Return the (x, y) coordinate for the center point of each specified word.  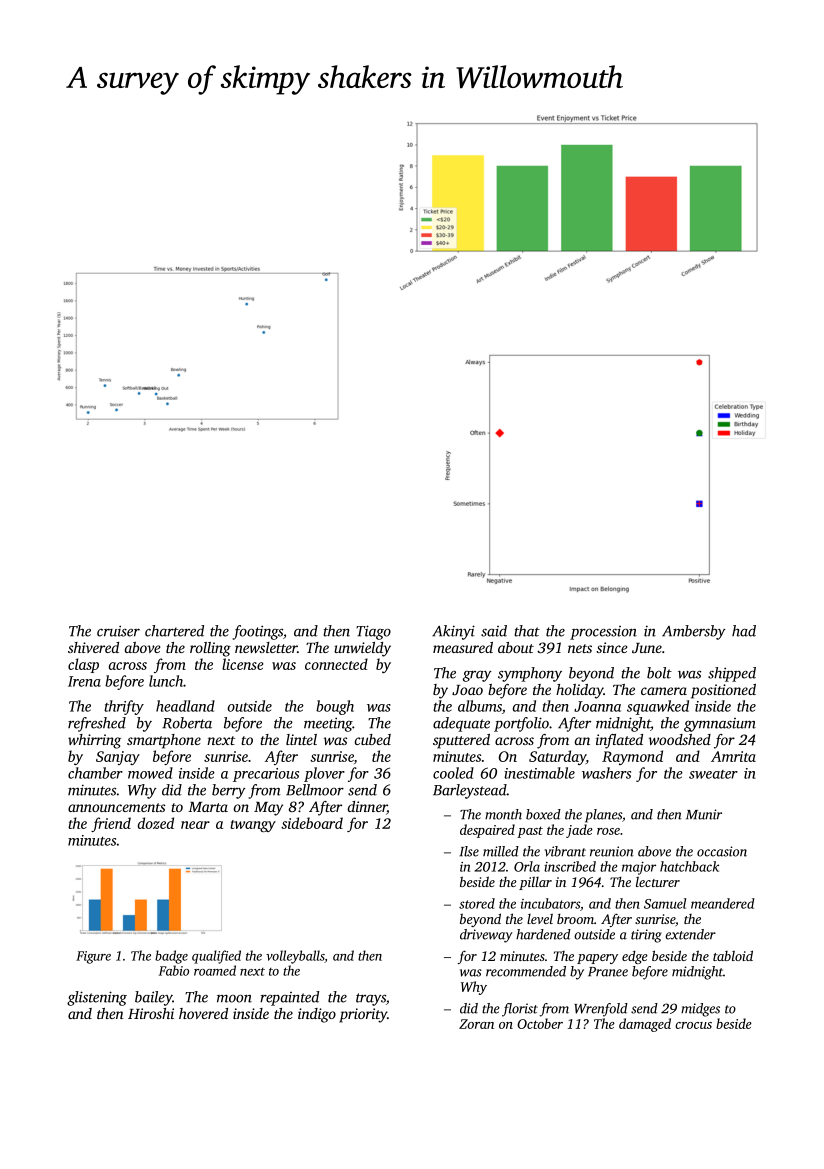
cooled (453, 773)
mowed (150, 773)
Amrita (733, 756)
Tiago (373, 632)
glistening (97, 998)
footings (257, 632)
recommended (526, 971)
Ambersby (694, 632)
